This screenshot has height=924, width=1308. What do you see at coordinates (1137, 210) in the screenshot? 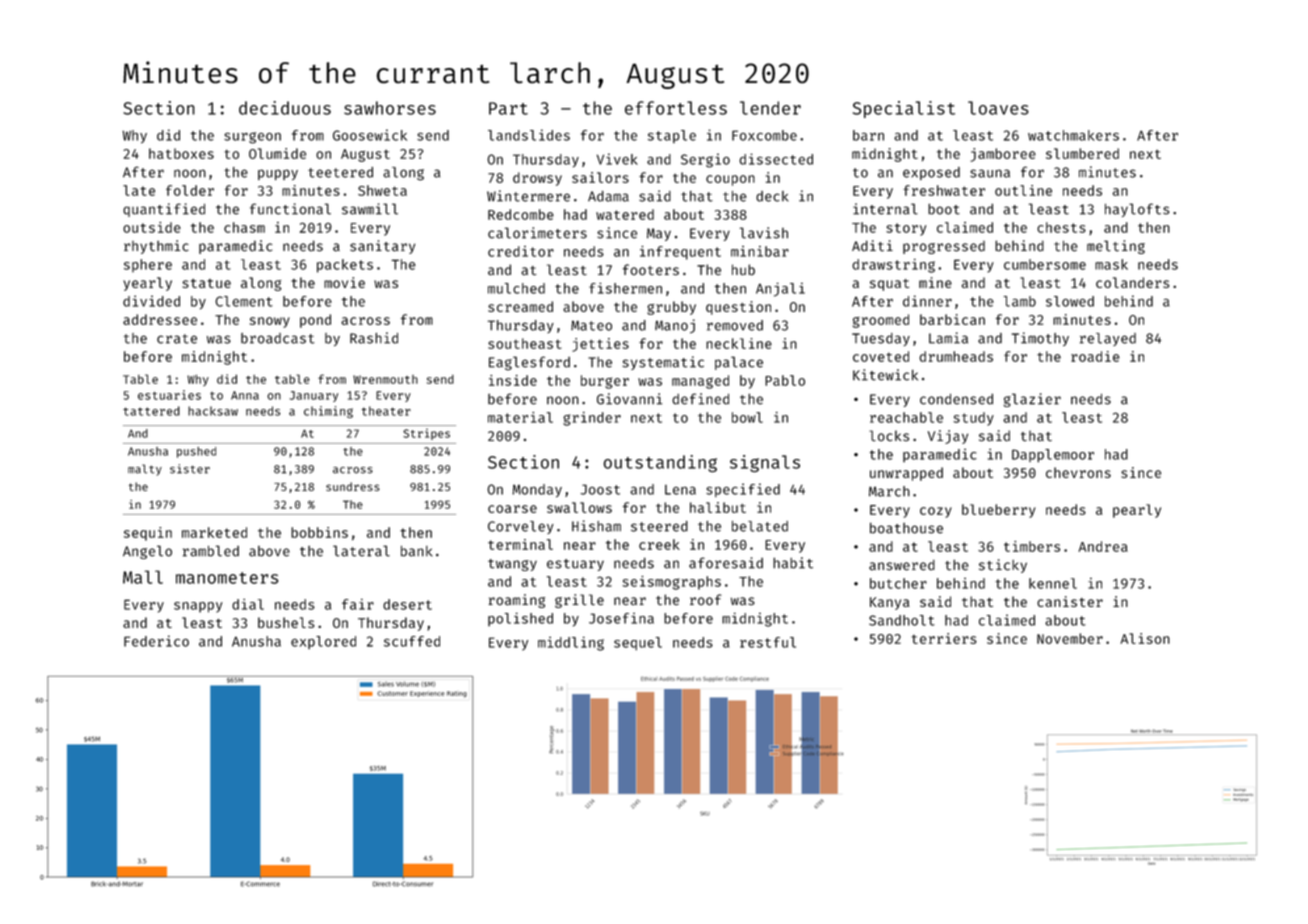
I see `haylofts` at bounding box center [1137, 210].
